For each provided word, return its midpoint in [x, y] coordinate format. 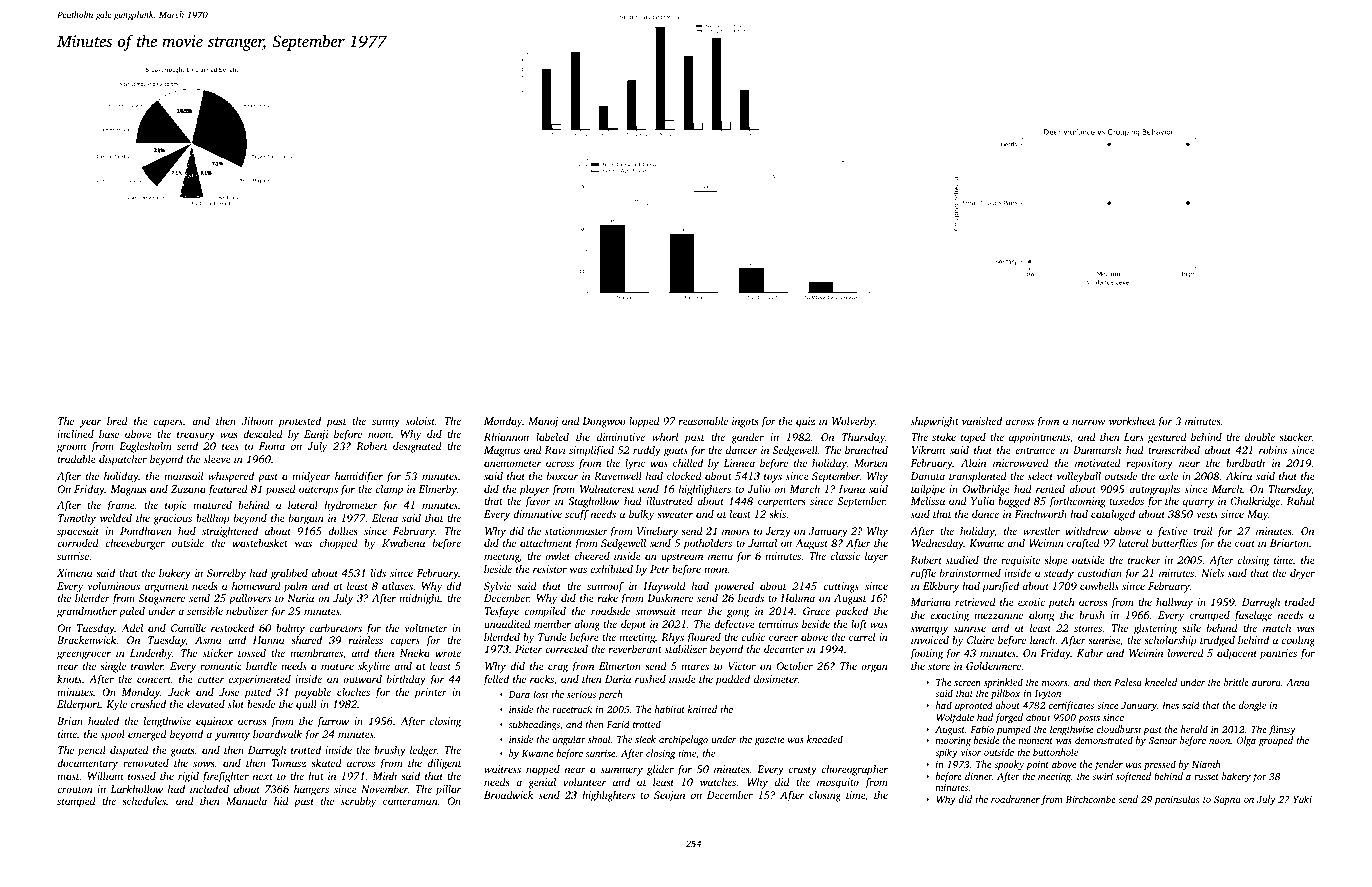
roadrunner [1015, 799]
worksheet [1132, 421]
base [109, 434]
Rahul [1300, 501]
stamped [76, 802]
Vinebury [657, 532]
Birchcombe [1091, 799]
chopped [338, 544]
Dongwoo [604, 422]
